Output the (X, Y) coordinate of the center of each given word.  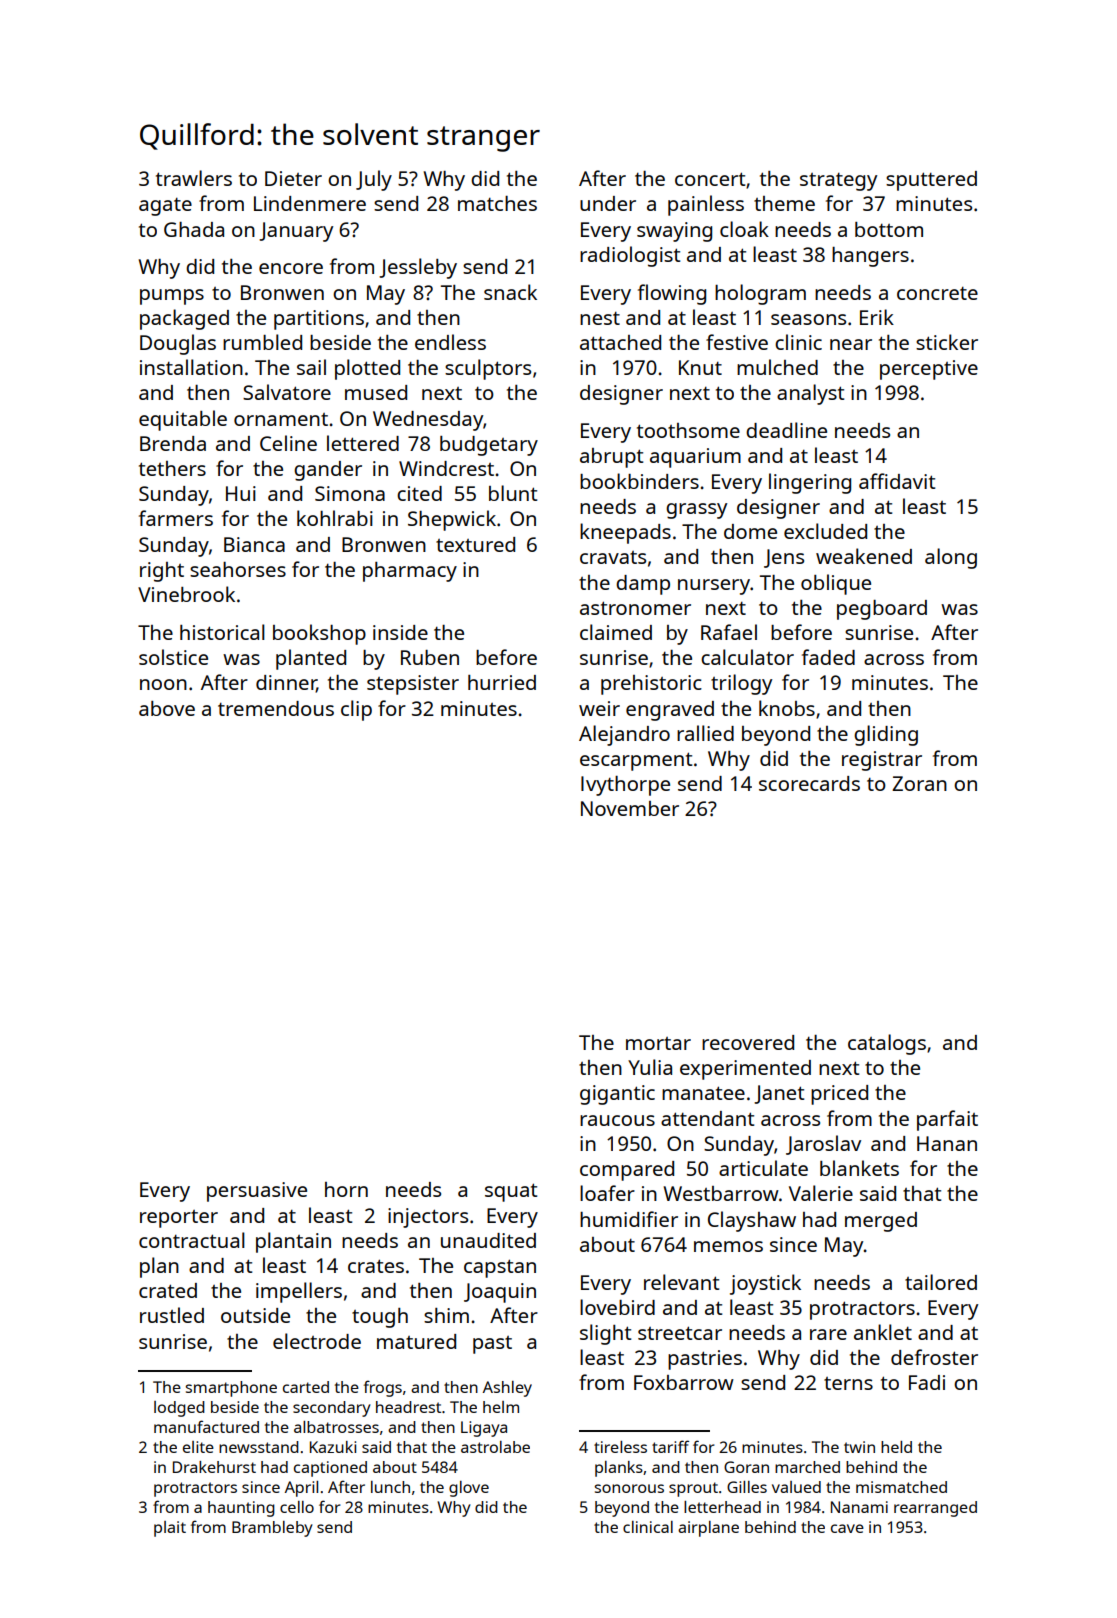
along (951, 558)
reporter (179, 1219)
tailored (941, 1282)
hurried (502, 682)
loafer (607, 1193)
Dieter (293, 178)
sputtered (931, 181)
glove (469, 1489)
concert (710, 179)
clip (356, 710)
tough (380, 1318)
